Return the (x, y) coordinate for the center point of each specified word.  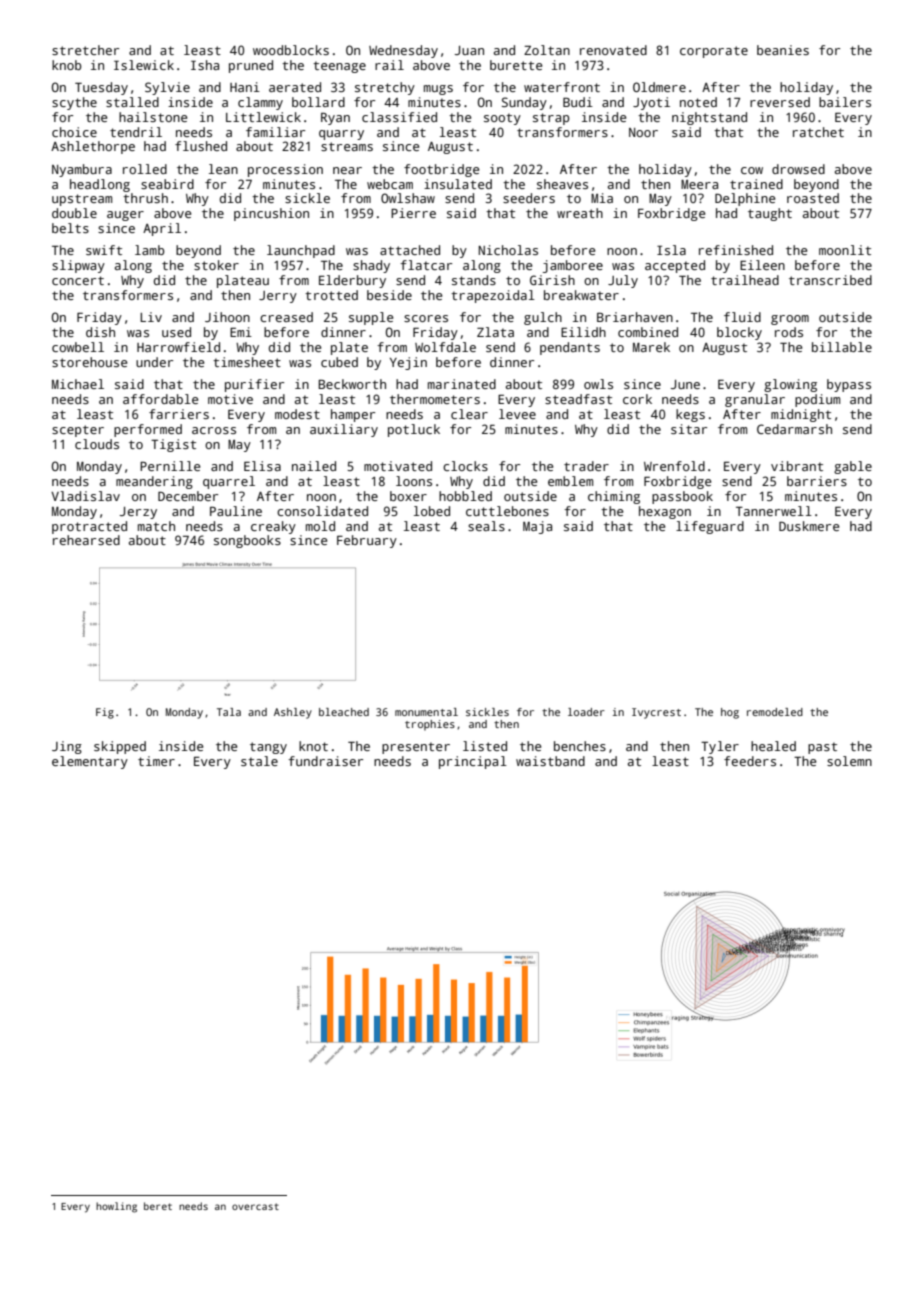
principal (473, 762)
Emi (241, 332)
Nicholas (508, 250)
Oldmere (659, 87)
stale (259, 761)
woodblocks (291, 50)
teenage (339, 67)
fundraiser (325, 761)
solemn (849, 761)
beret (158, 1206)
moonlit (845, 250)
